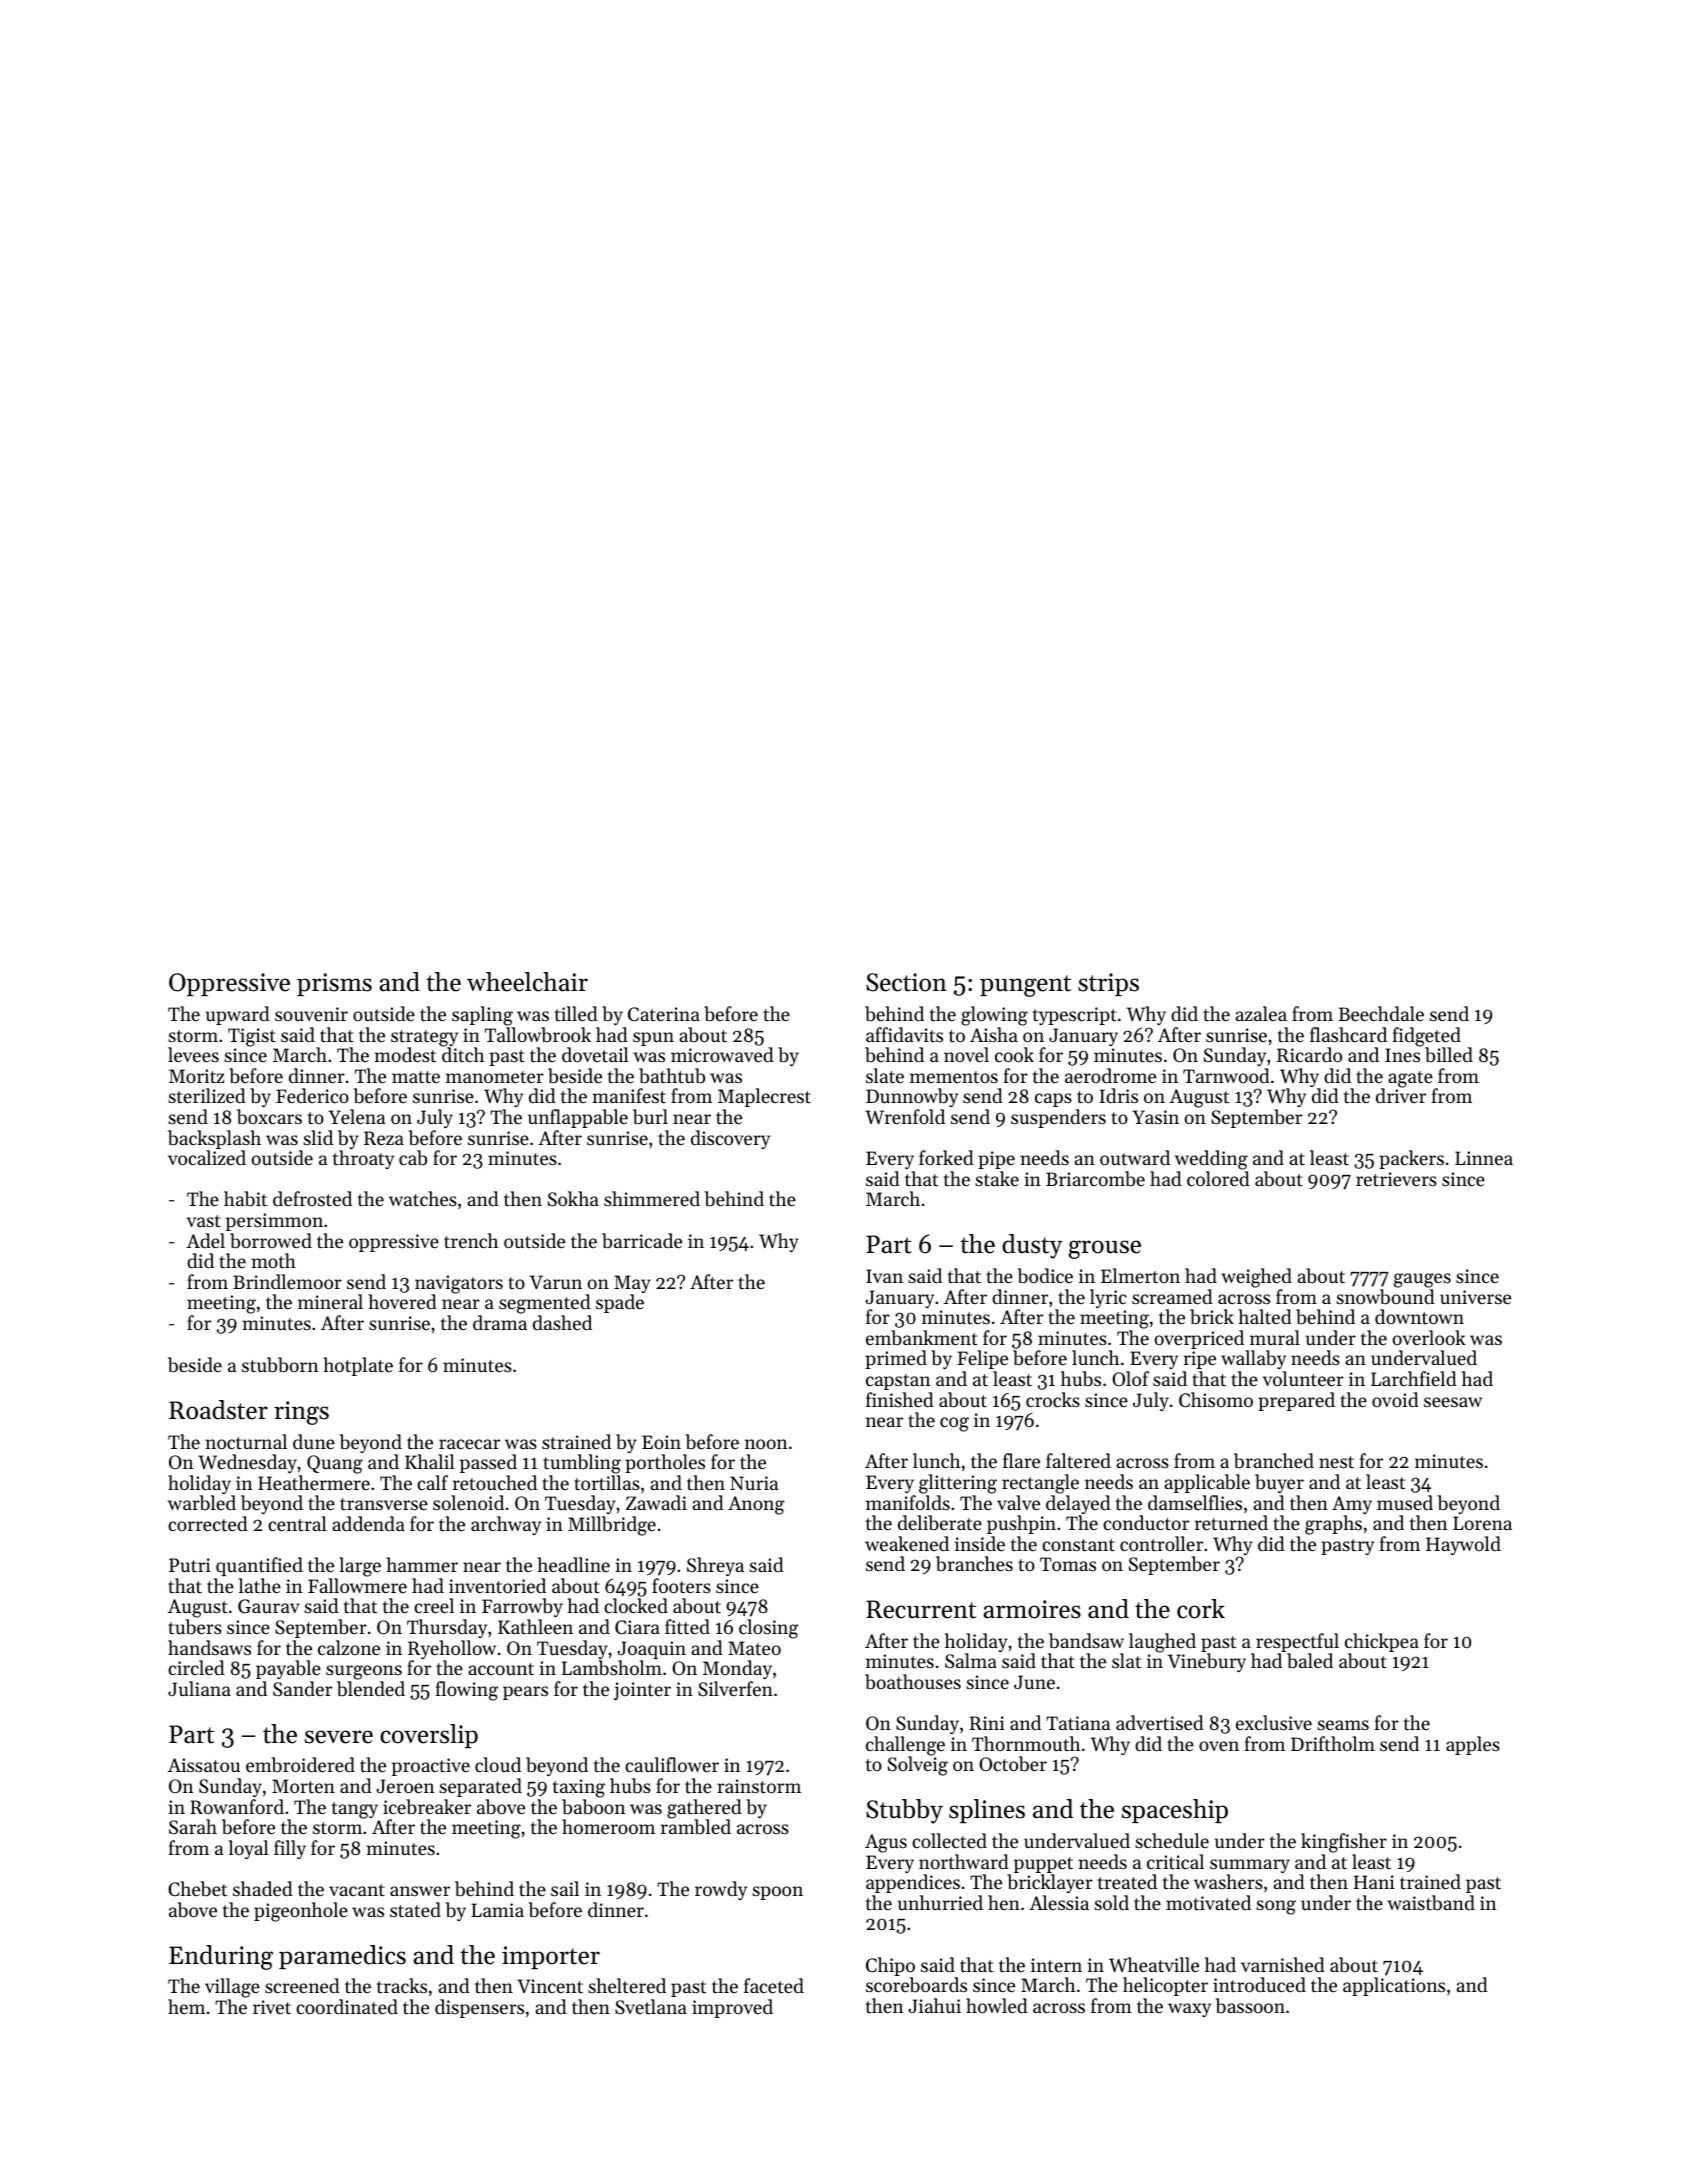 The height and width of the screenshot is (2178, 1683). I want to click on azalea, so click(1261, 1013).
